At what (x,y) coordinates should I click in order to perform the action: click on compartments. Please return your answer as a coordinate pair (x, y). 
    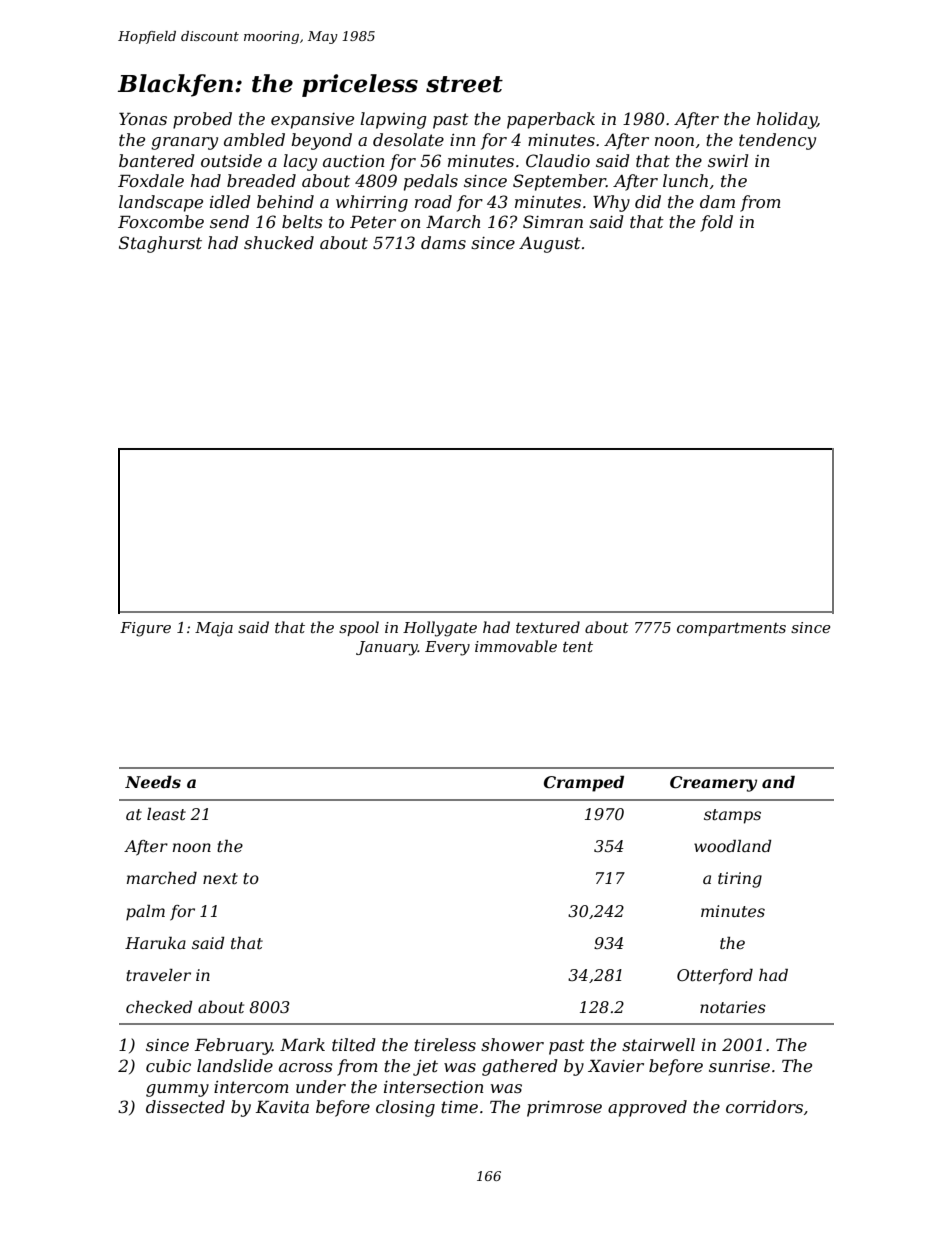
    Looking at the image, I should click on (731, 629).
